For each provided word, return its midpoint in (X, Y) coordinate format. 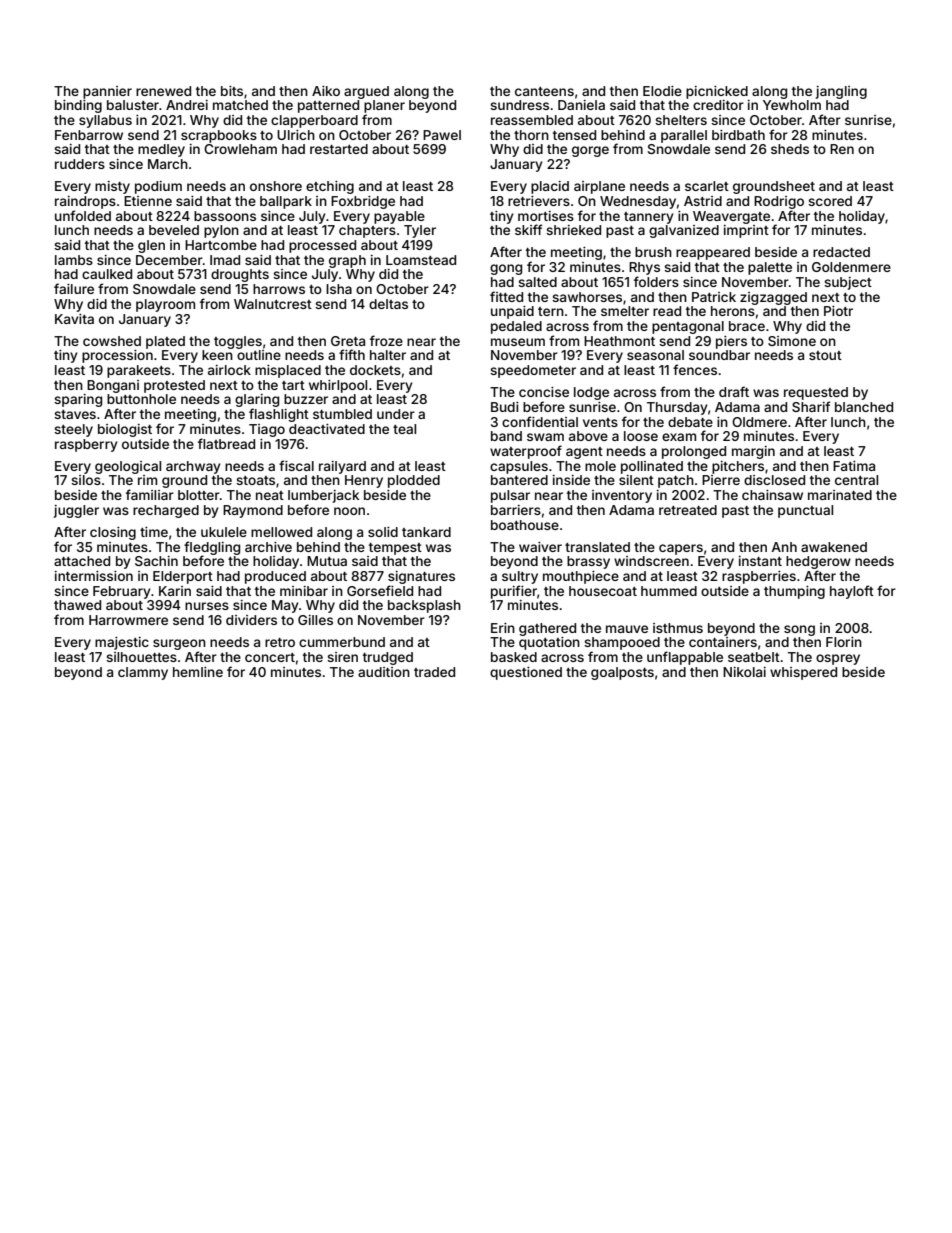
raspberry (86, 445)
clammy (143, 673)
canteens (544, 91)
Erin (503, 628)
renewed (163, 91)
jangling (841, 92)
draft (734, 391)
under (396, 414)
